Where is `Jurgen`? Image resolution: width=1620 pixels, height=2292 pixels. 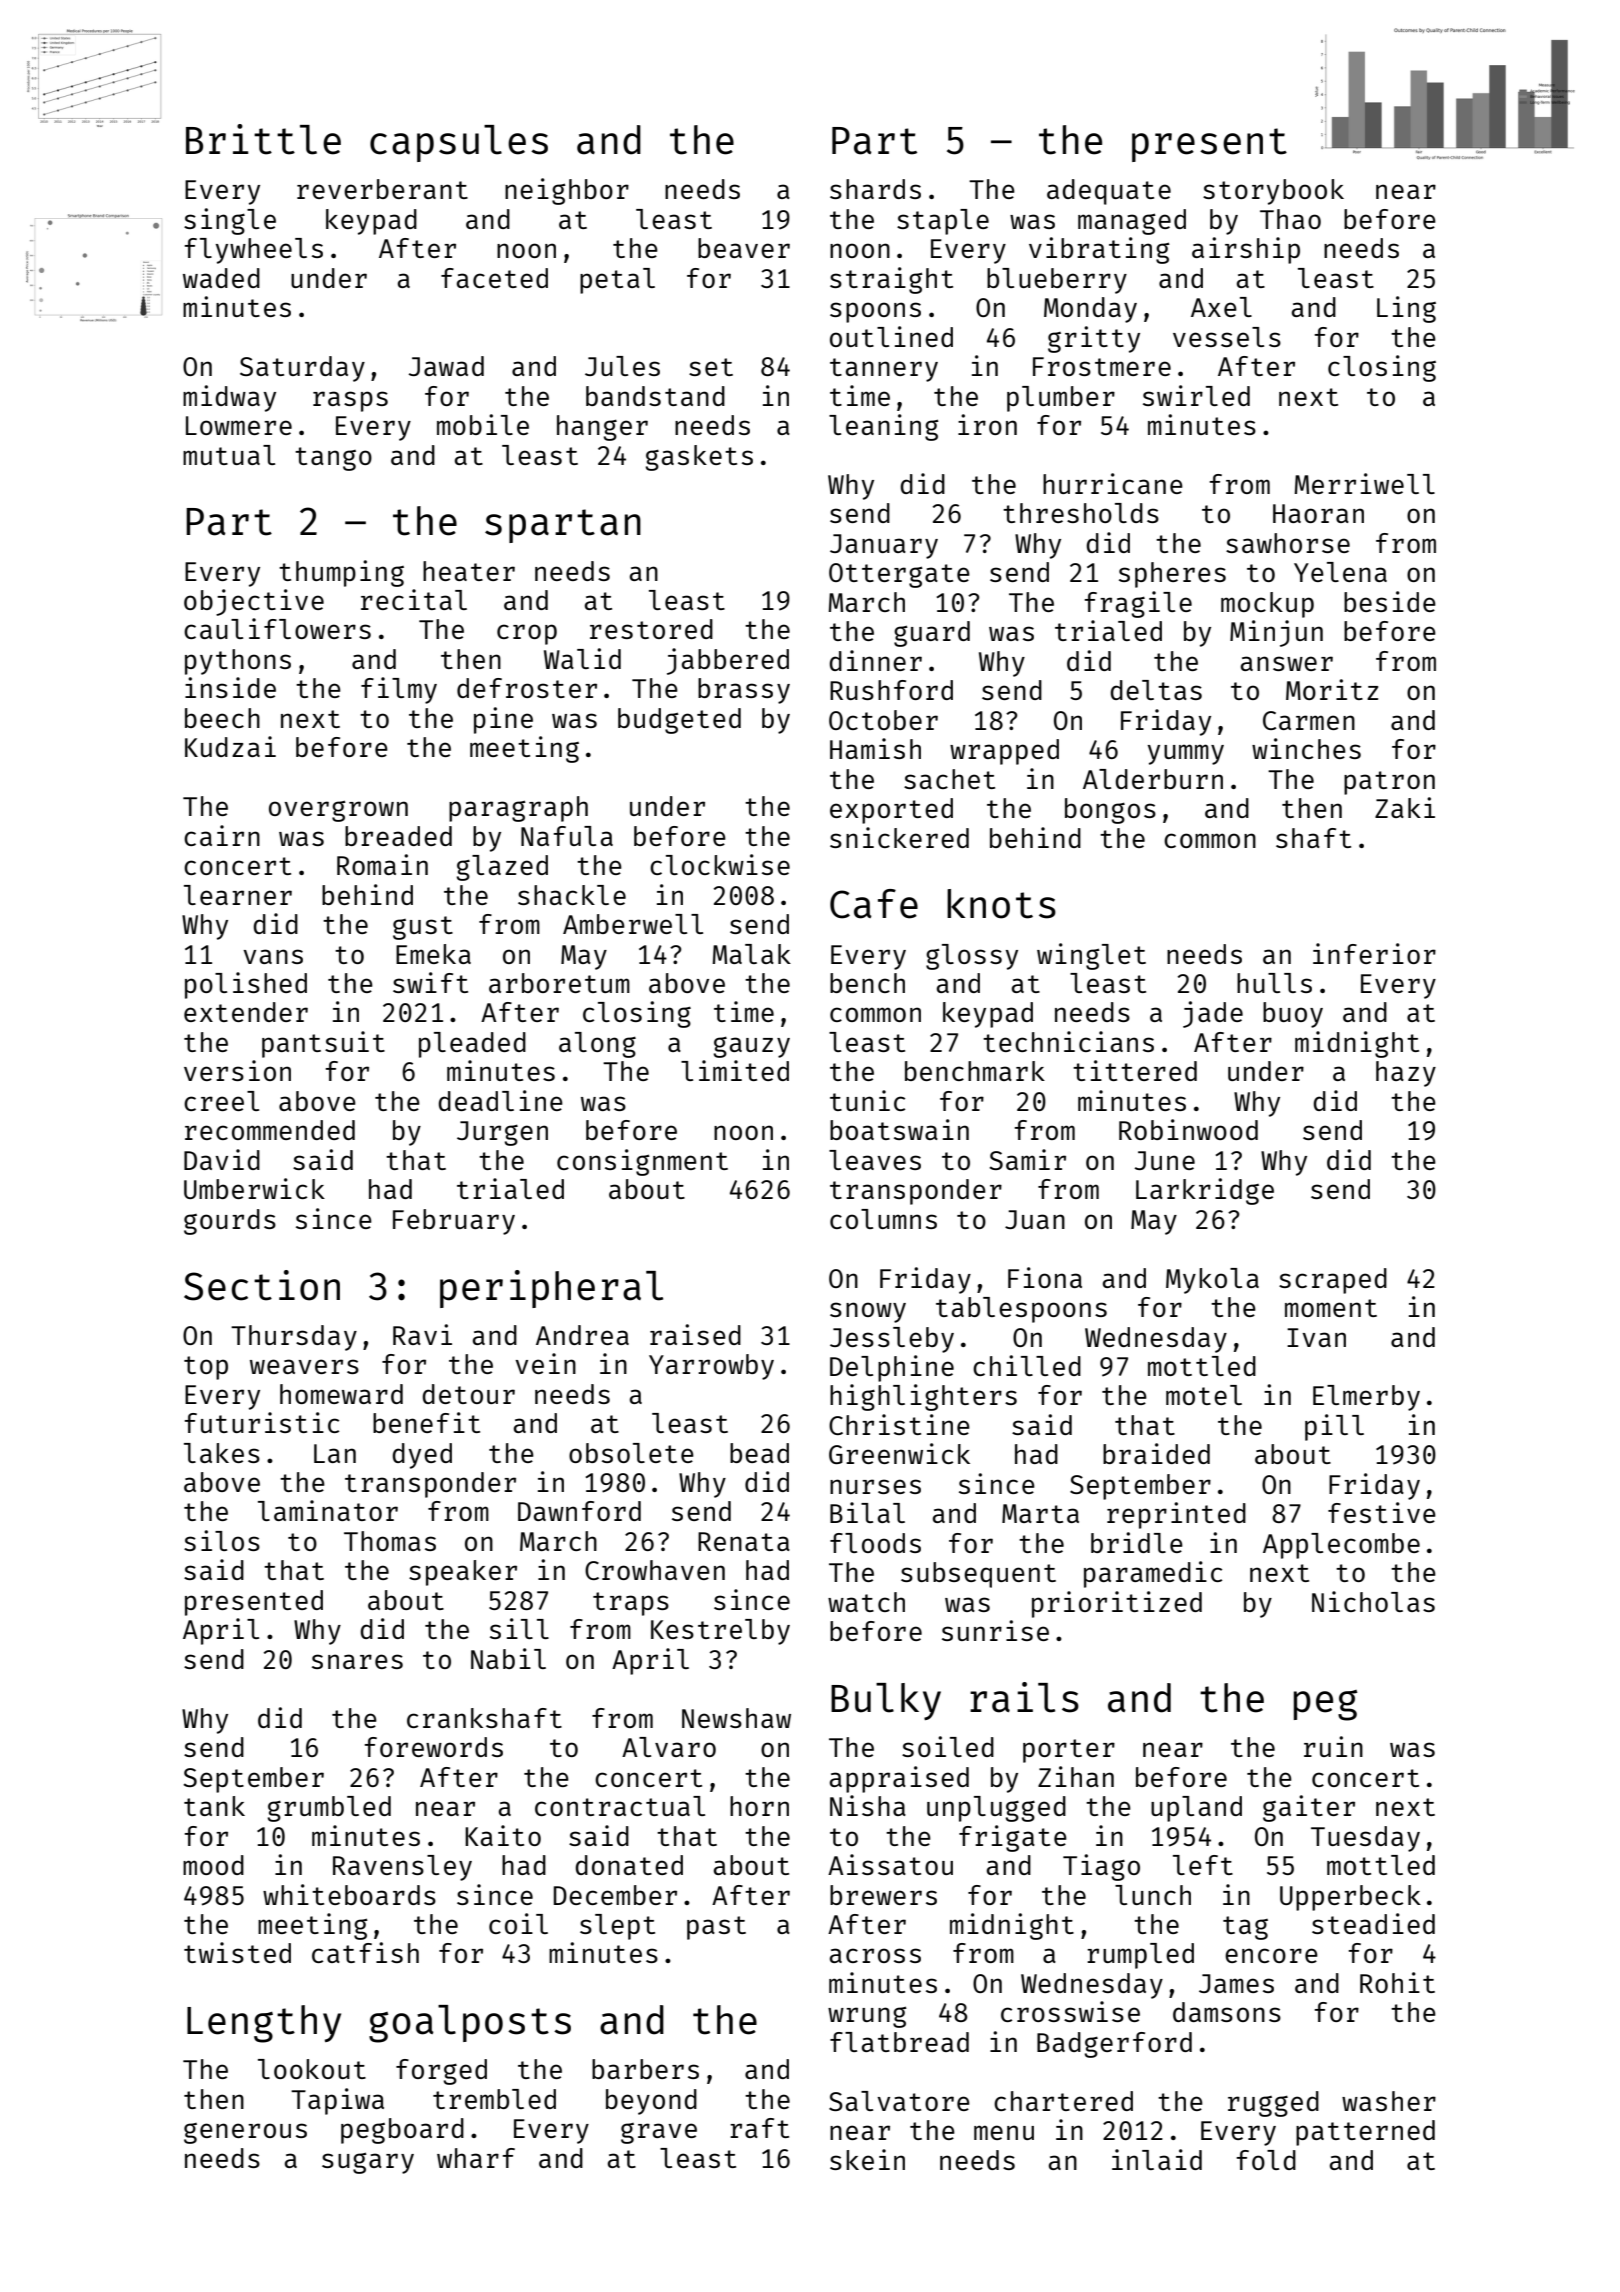 Jurgen is located at coordinates (502, 1133).
